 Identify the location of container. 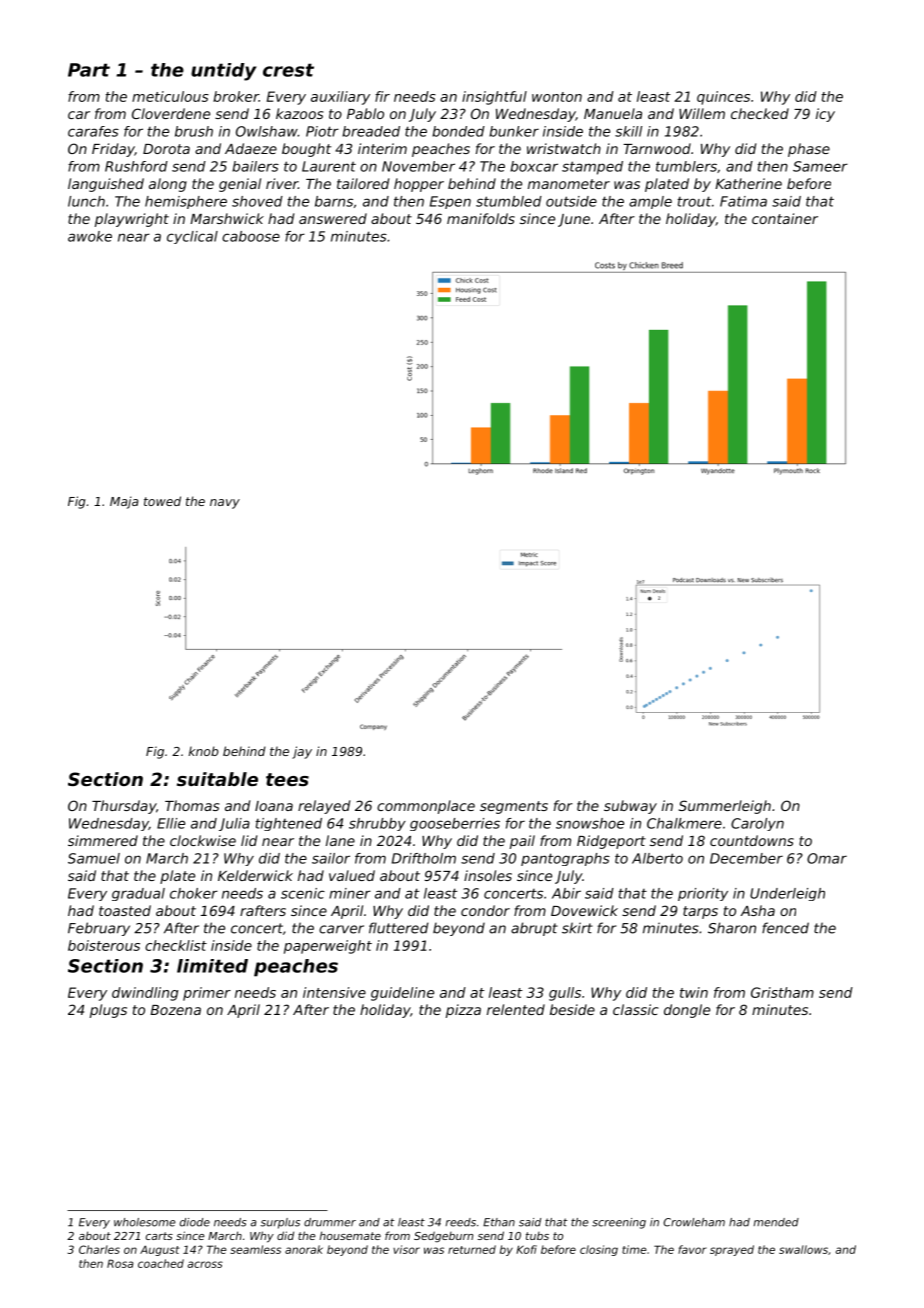
(785, 218).
